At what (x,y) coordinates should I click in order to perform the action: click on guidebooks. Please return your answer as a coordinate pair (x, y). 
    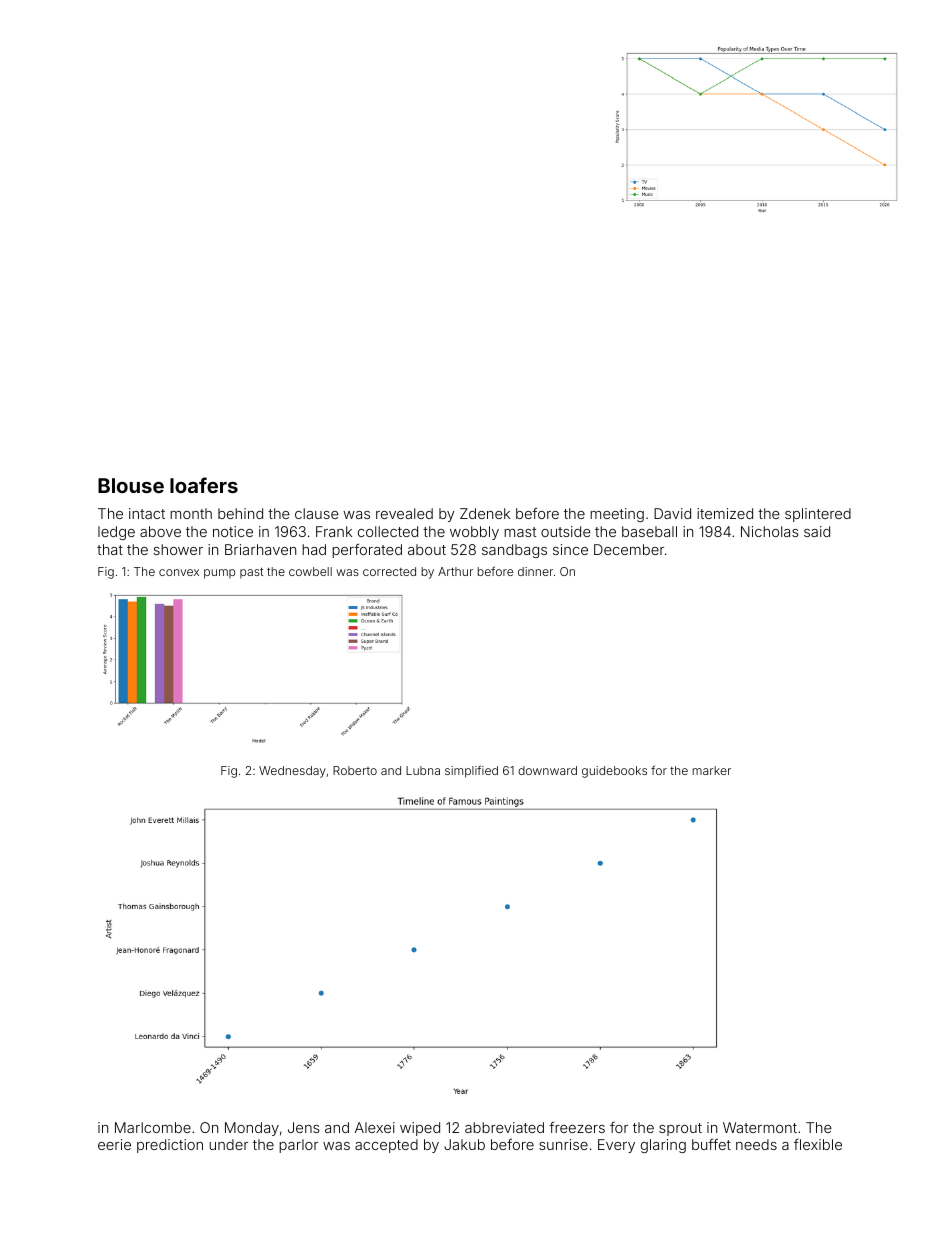
    Looking at the image, I should click on (614, 772).
